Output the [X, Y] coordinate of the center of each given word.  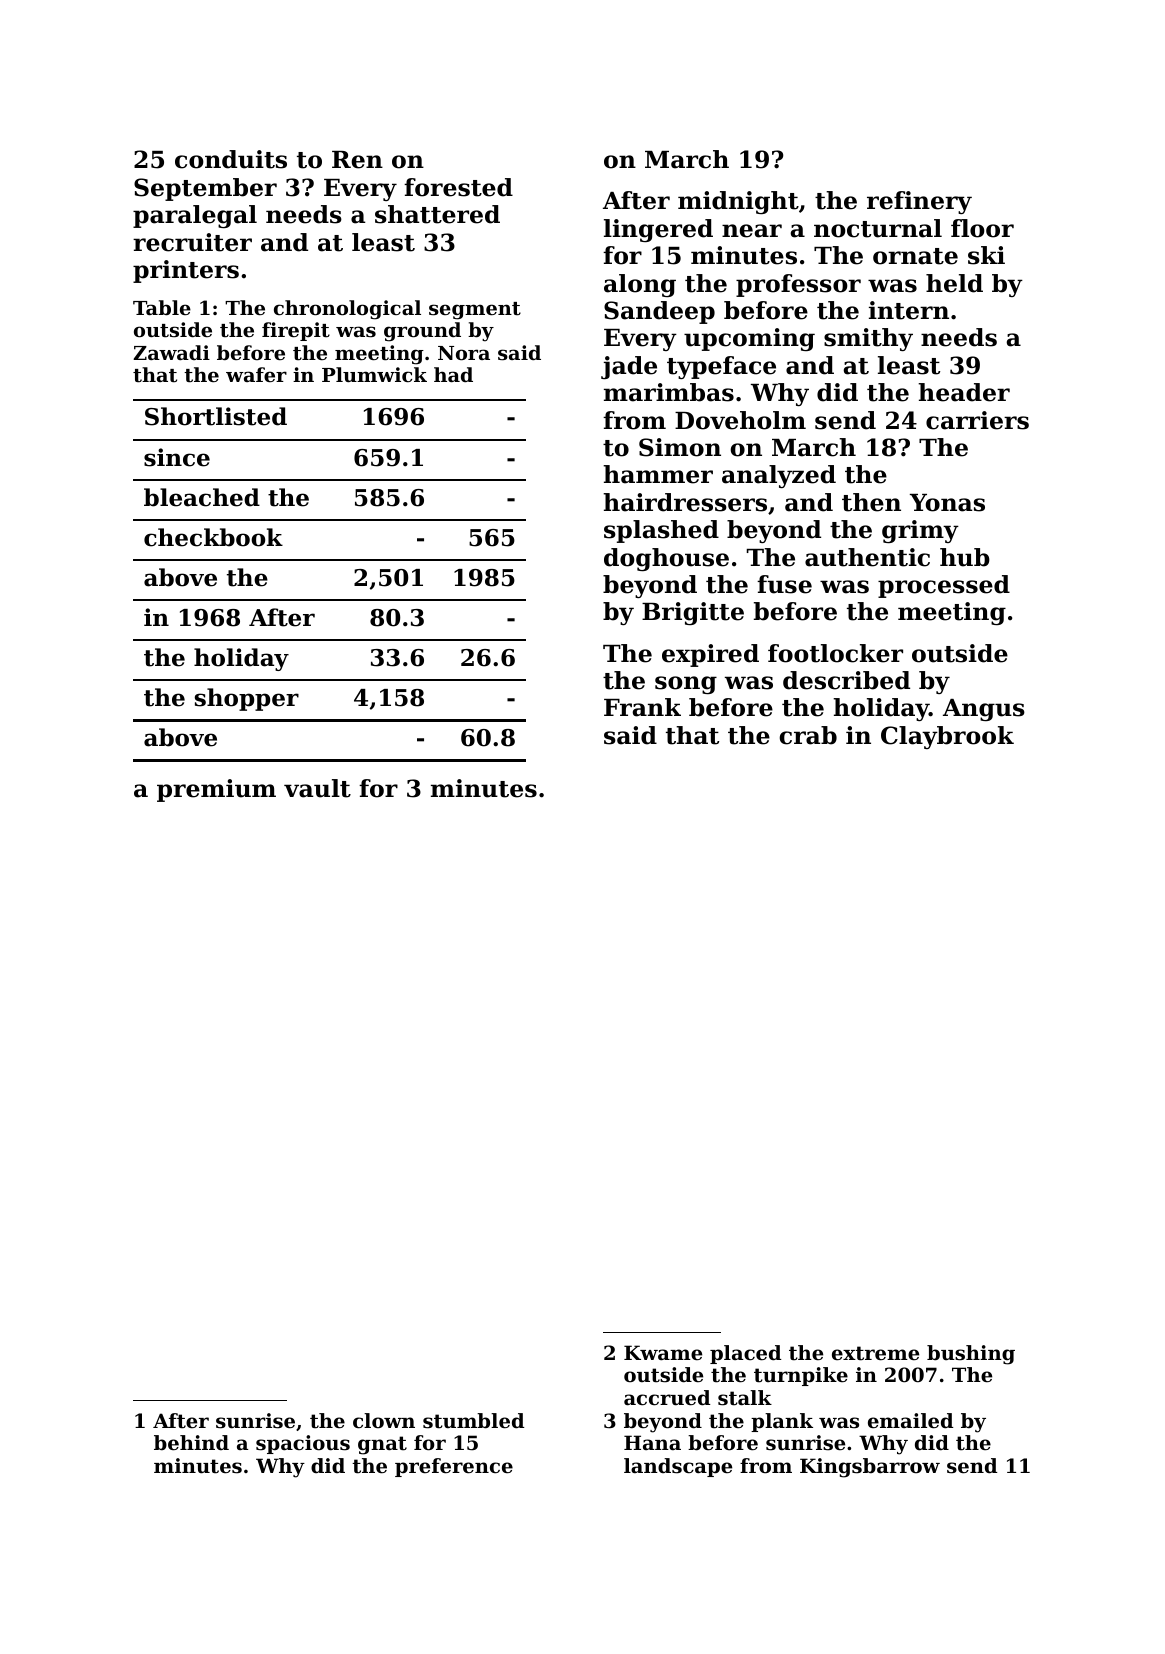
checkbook [213, 537]
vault [317, 788]
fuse [784, 584]
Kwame [663, 1353]
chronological [347, 310]
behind [191, 1443]
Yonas [947, 503]
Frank [642, 707]
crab [808, 735]
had [453, 374]
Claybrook [947, 737]
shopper [247, 699]
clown [384, 1421]
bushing [971, 1355]
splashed [661, 531]
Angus [984, 710]
